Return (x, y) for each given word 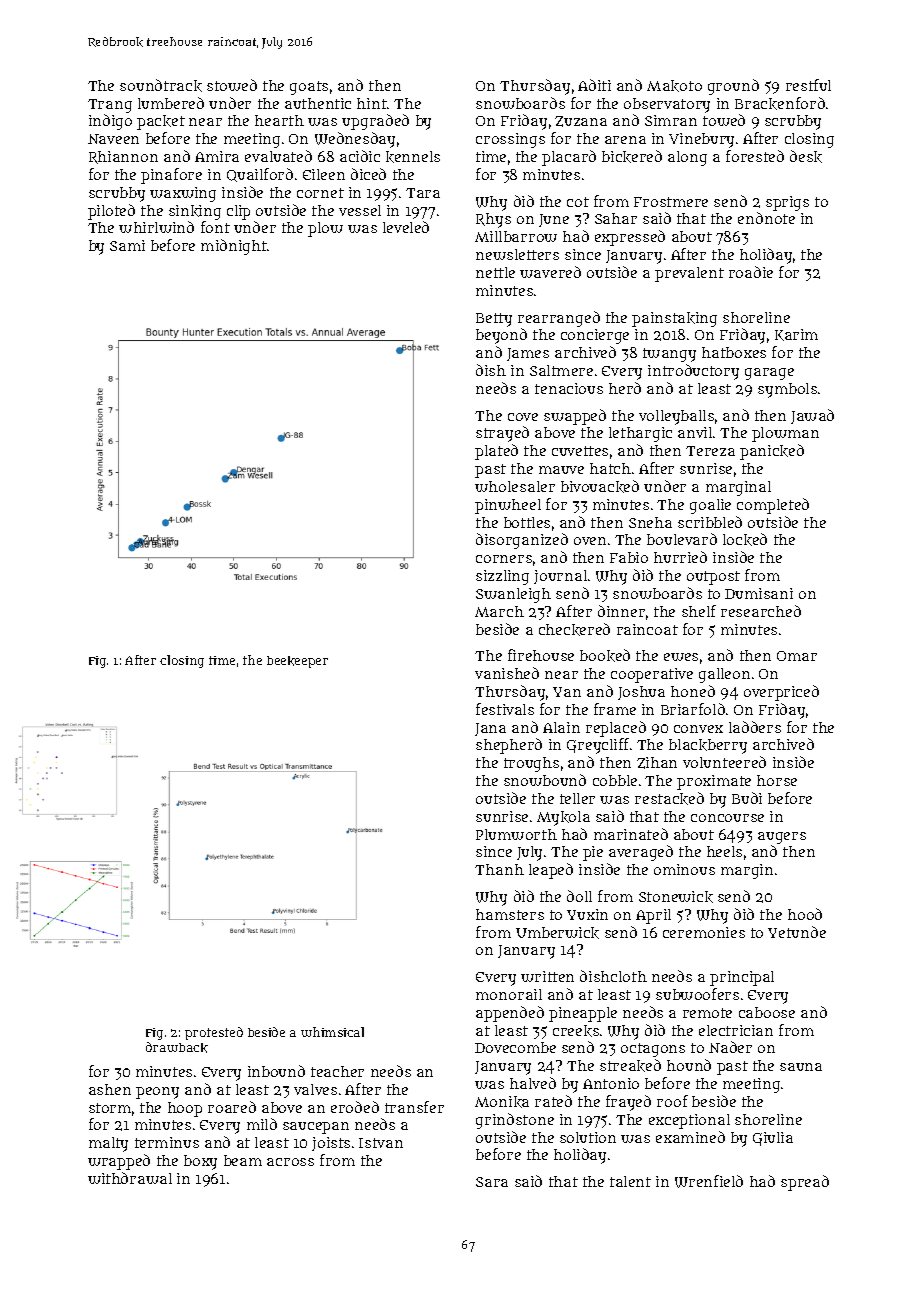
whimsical (332, 1032)
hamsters (510, 914)
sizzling (502, 577)
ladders (755, 727)
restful (808, 85)
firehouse (541, 655)
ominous (684, 869)
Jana (490, 729)
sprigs (787, 203)
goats (309, 88)
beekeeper (297, 662)
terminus (167, 1142)
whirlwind (156, 227)
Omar (797, 656)
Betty (494, 320)
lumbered (171, 103)
